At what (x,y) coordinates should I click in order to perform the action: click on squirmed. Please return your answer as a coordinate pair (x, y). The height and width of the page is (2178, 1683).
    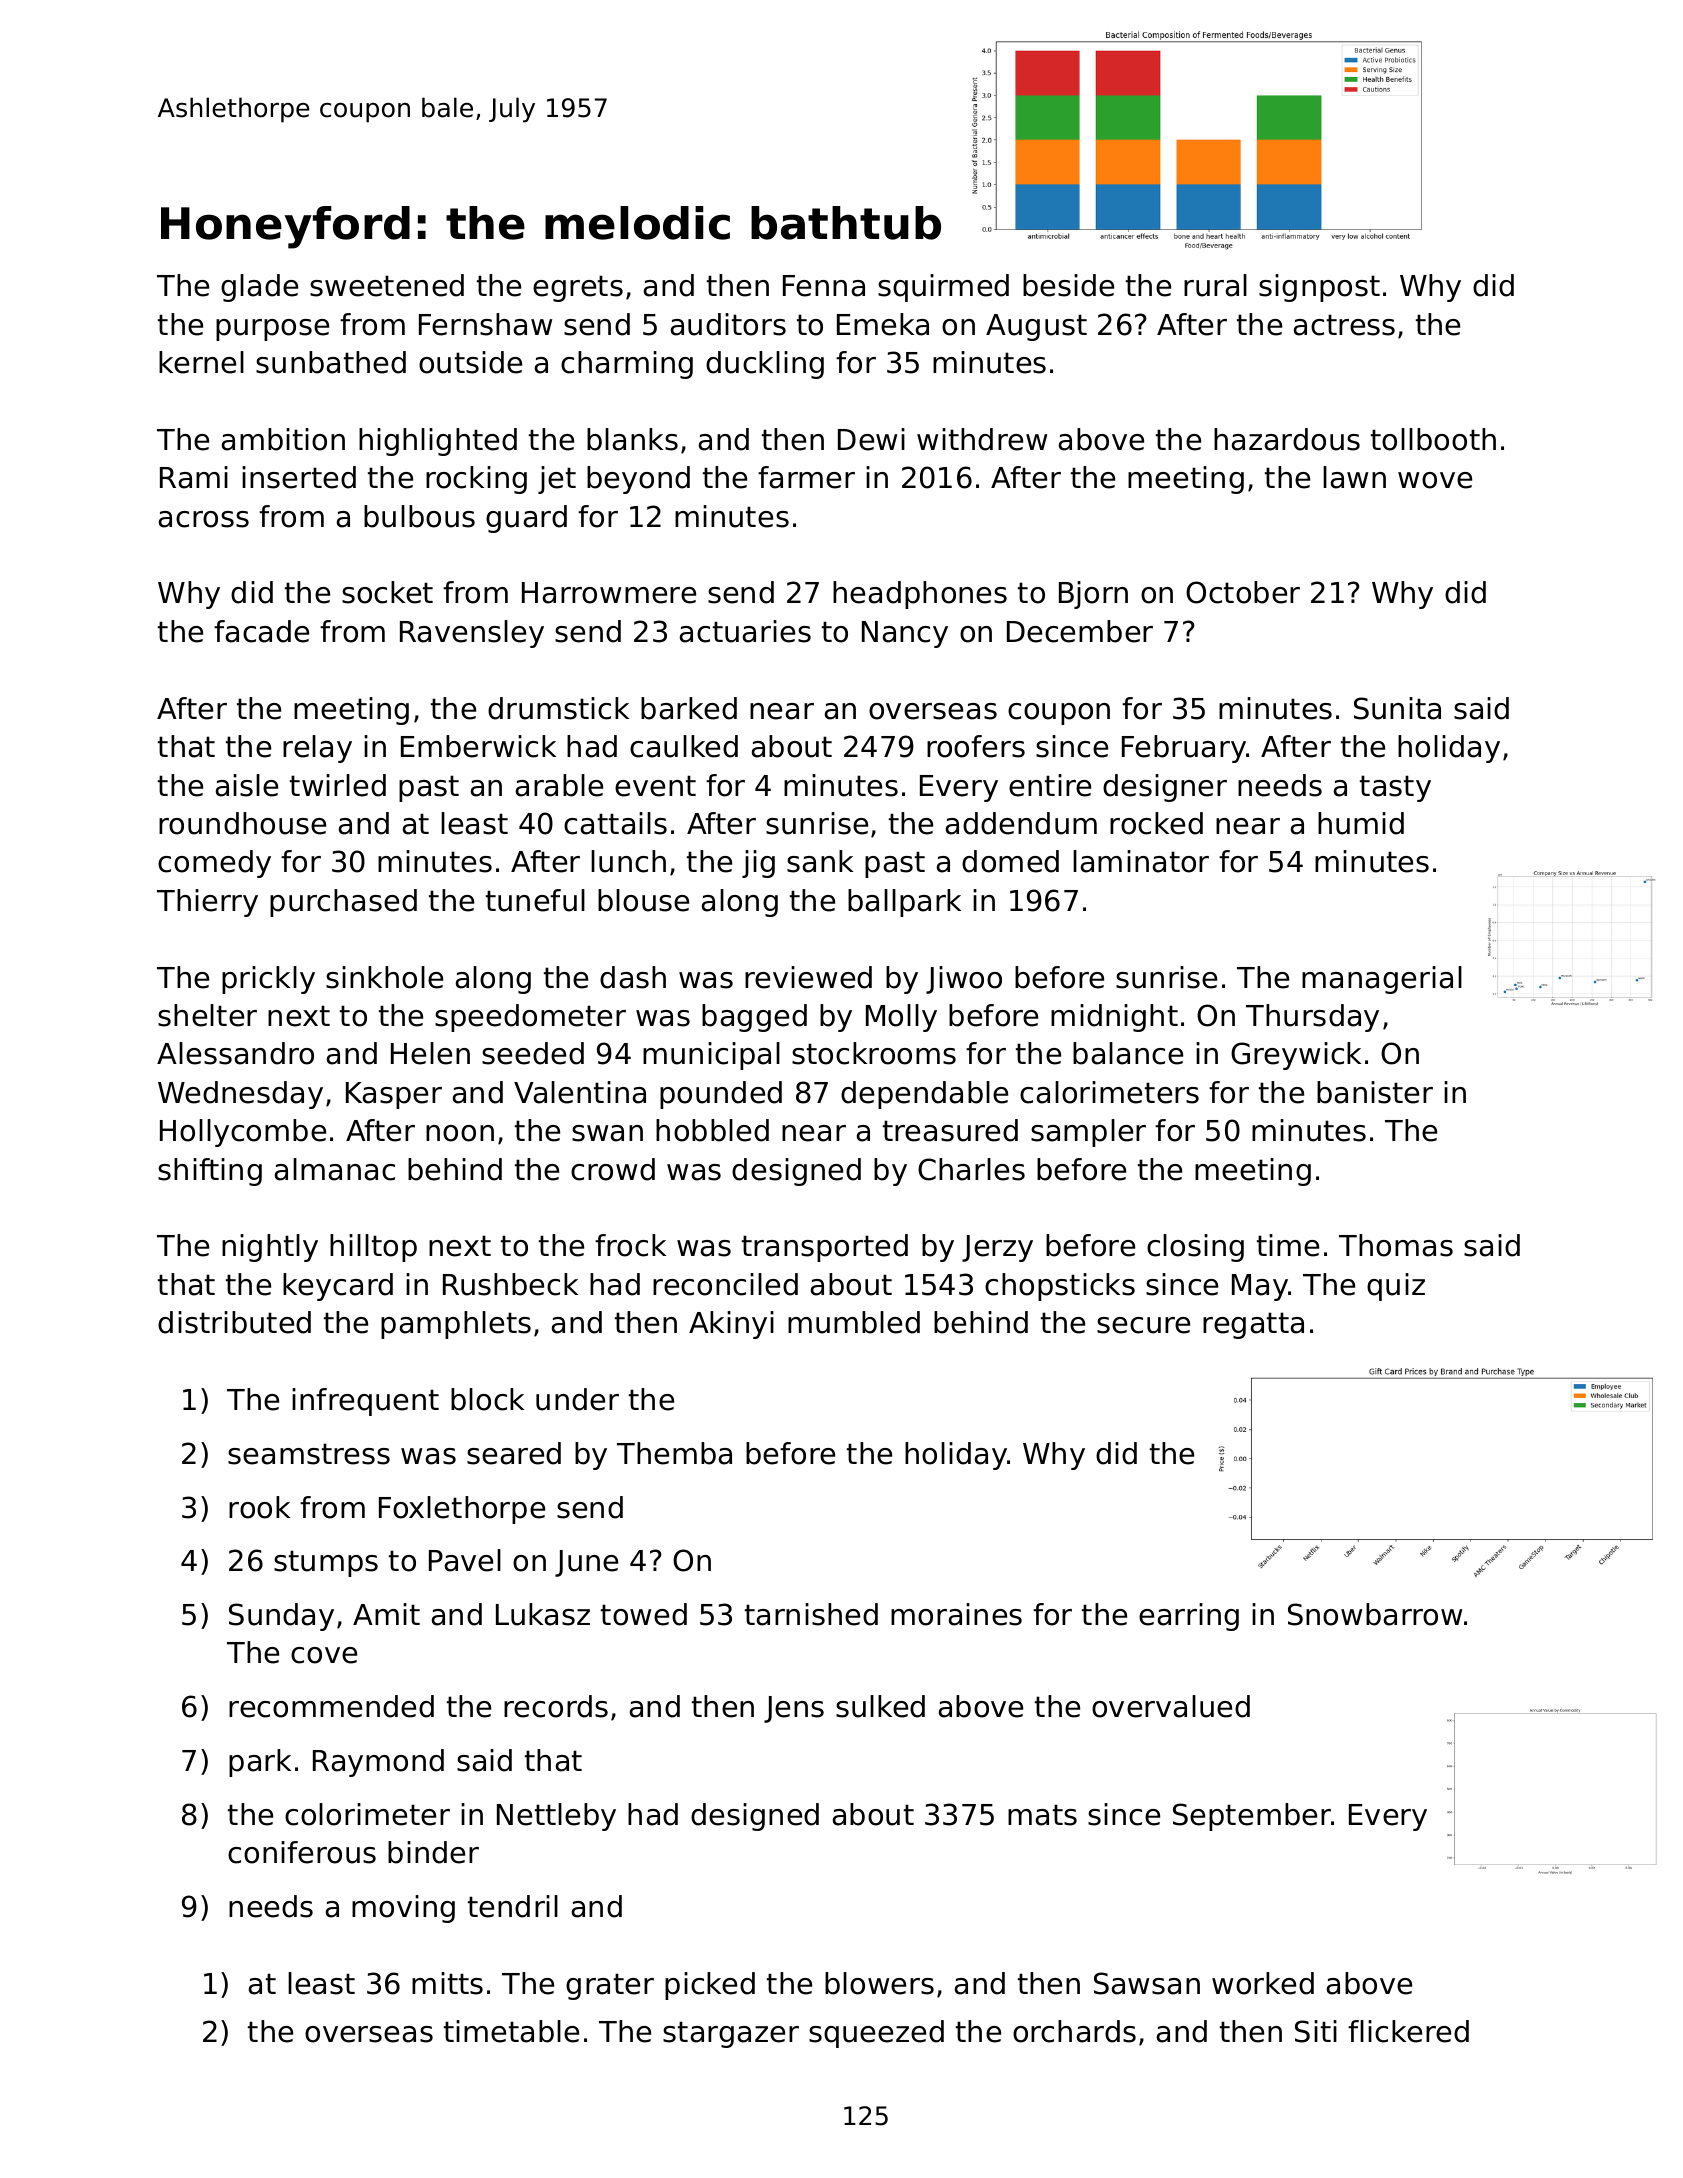
    Looking at the image, I should click on (943, 288).
